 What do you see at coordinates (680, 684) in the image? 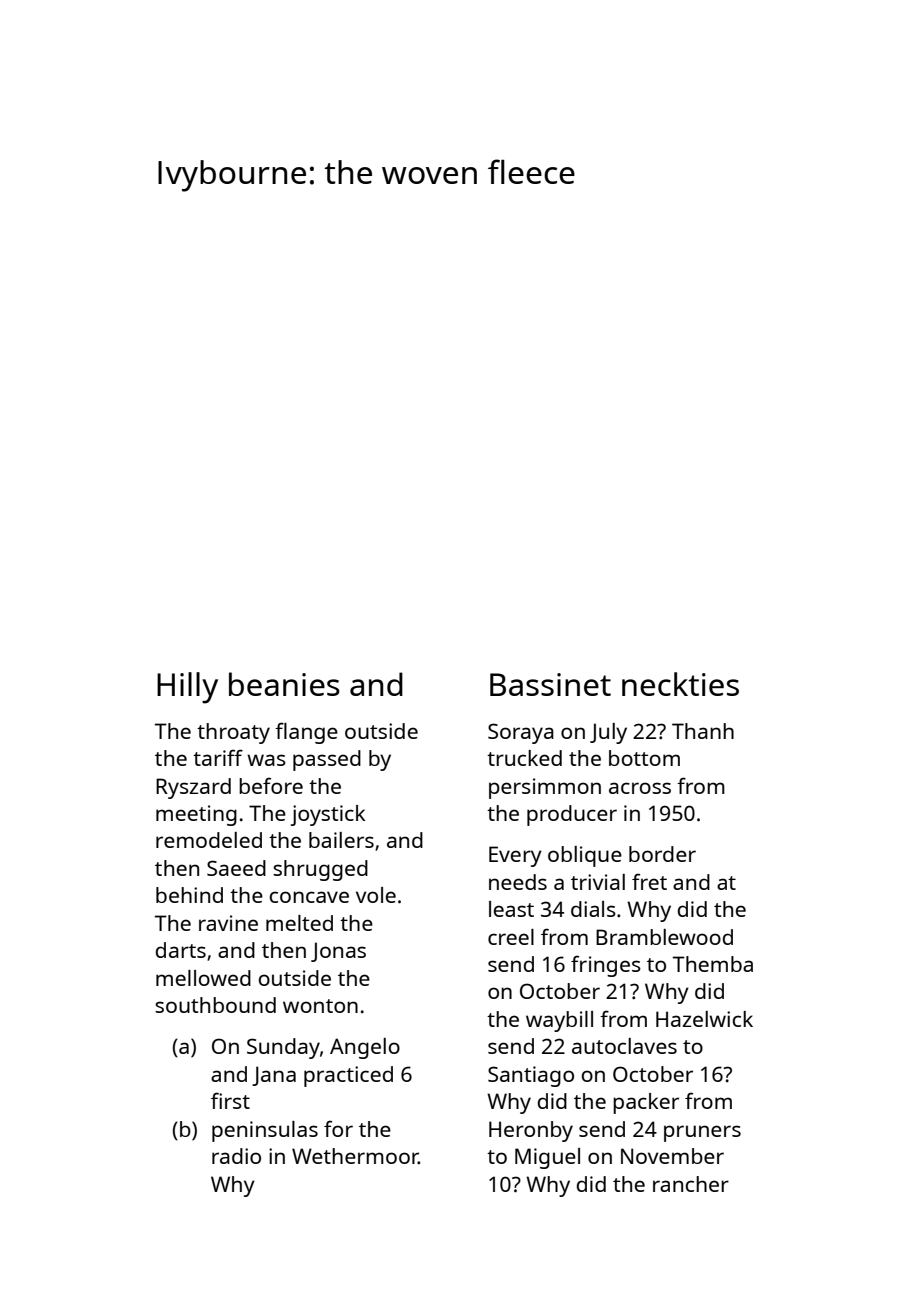
I see `neckties` at bounding box center [680, 684].
